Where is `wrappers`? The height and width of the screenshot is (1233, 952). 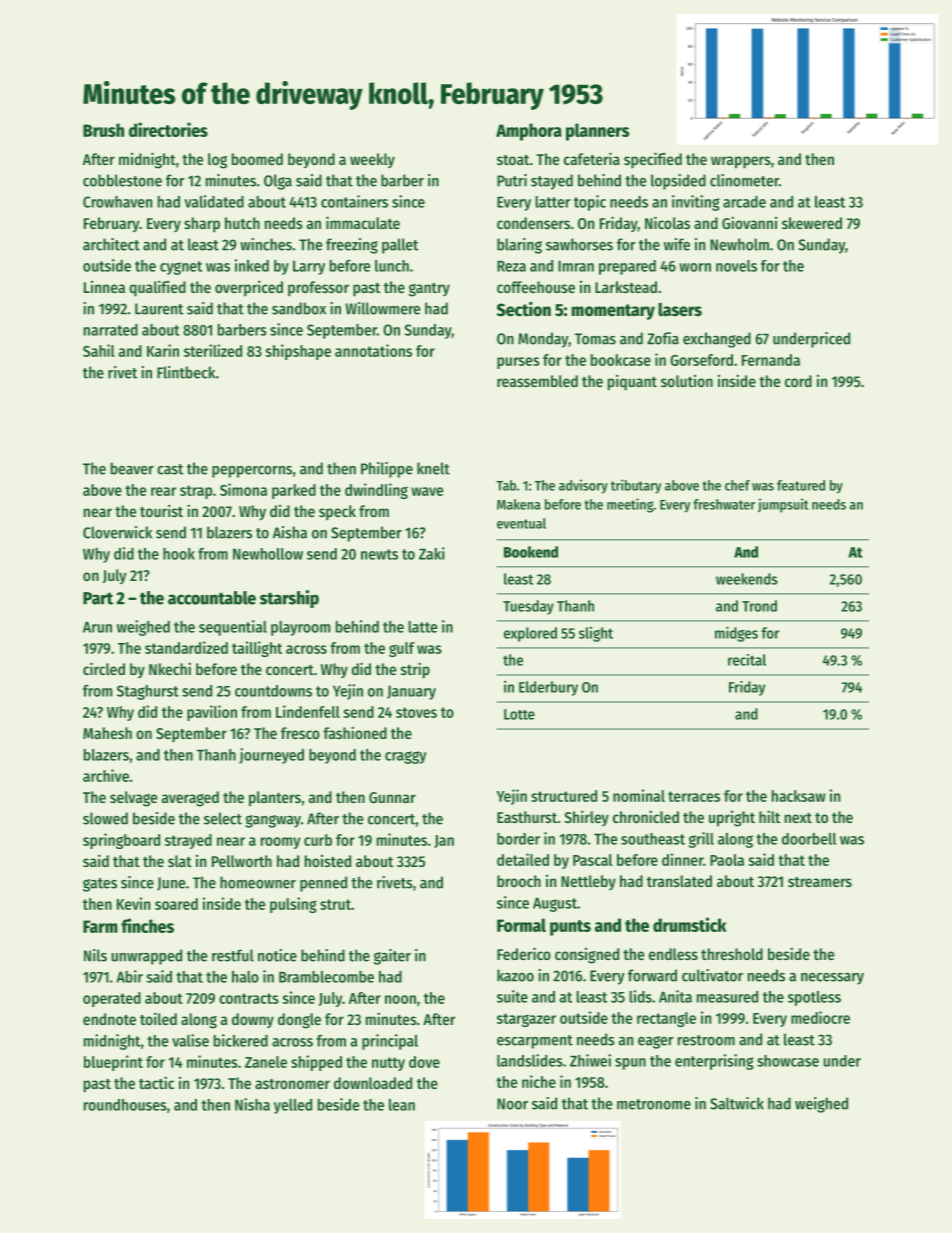
wrappers is located at coordinates (741, 162).
